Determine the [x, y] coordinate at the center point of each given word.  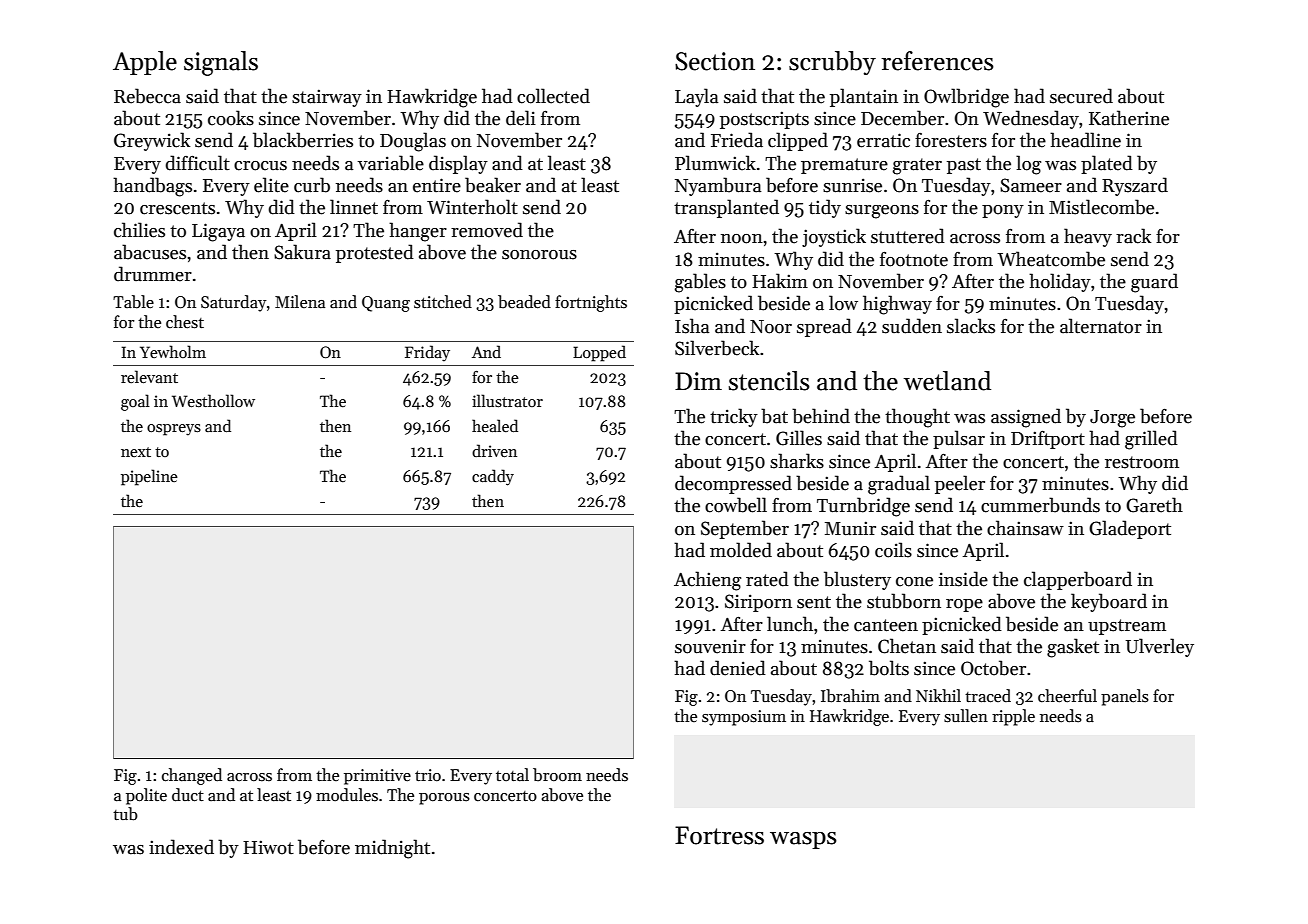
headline [1085, 140]
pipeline [149, 477]
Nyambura [718, 186]
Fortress [719, 835]
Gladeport [1130, 529]
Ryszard [1135, 186]
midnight [392, 849]
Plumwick [715, 163]
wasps [803, 840]
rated [767, 579]
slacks [971, 326]
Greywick [152, 141]
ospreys [174, 430]
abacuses [150, 252]
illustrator [507, 401]
